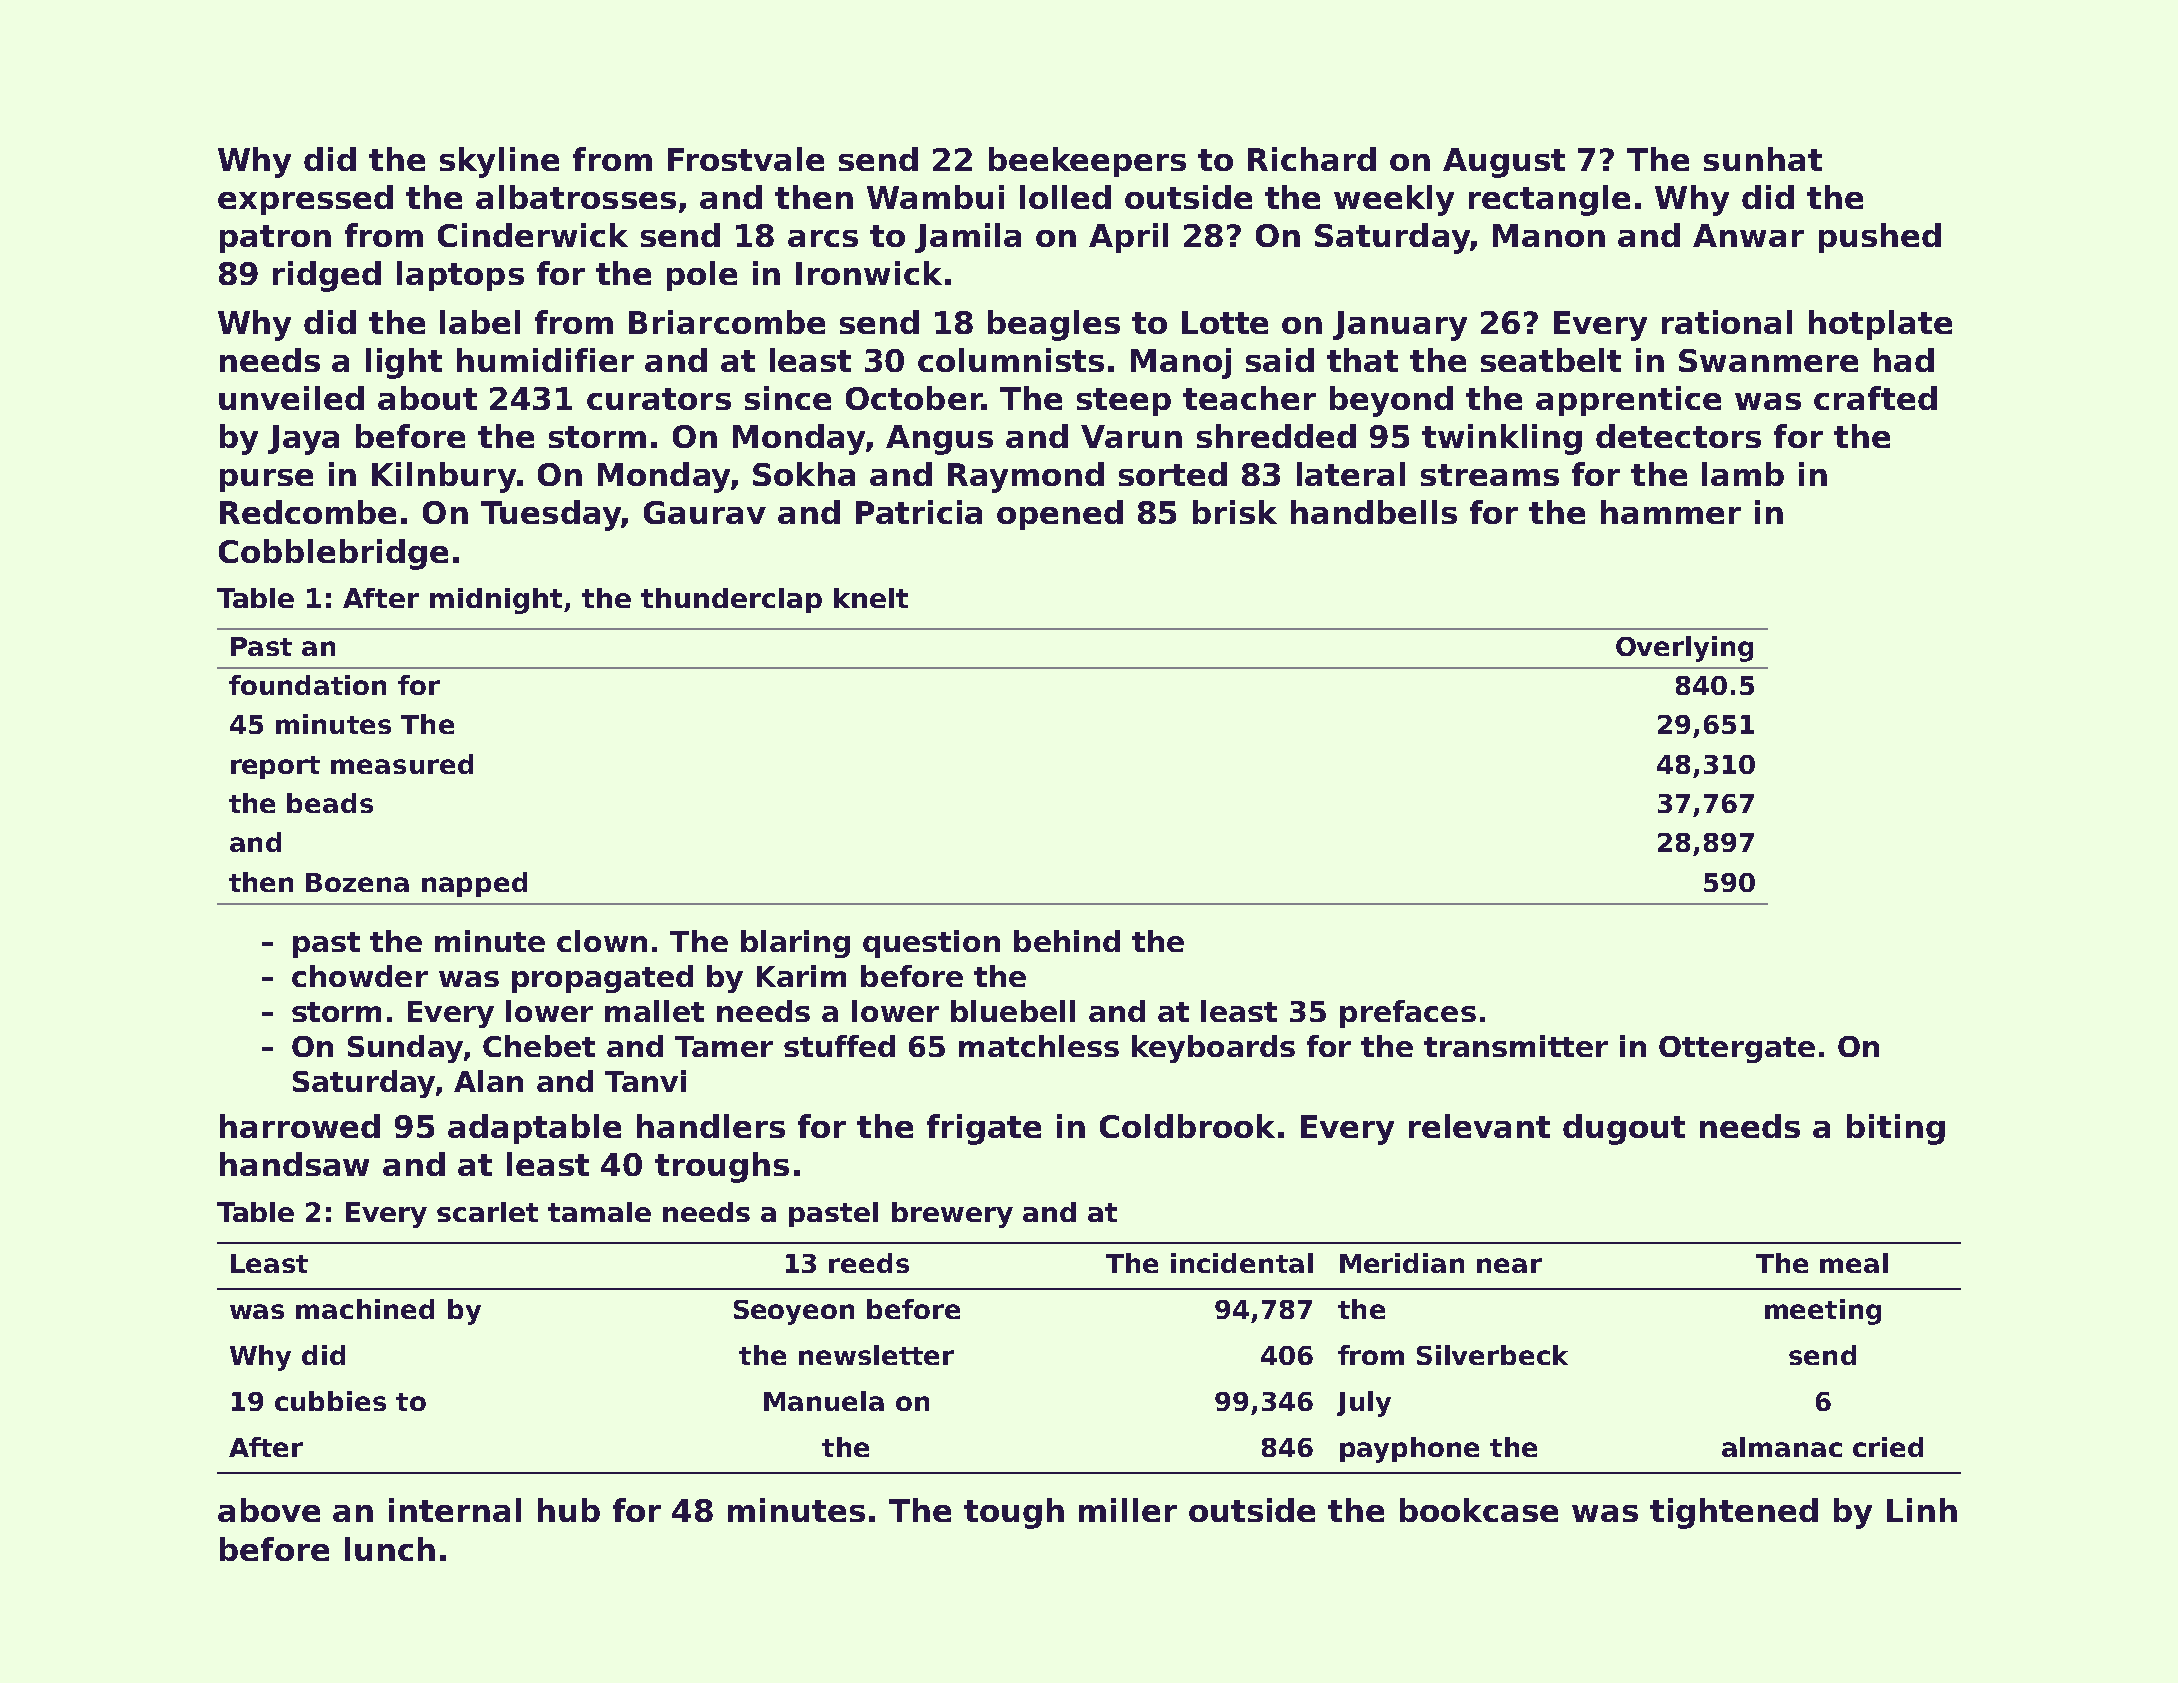 The width and height of the document is (2178, 1683). Describe the element at coordinates (1624, 1129) in the document. I see `dugout` at that location.
